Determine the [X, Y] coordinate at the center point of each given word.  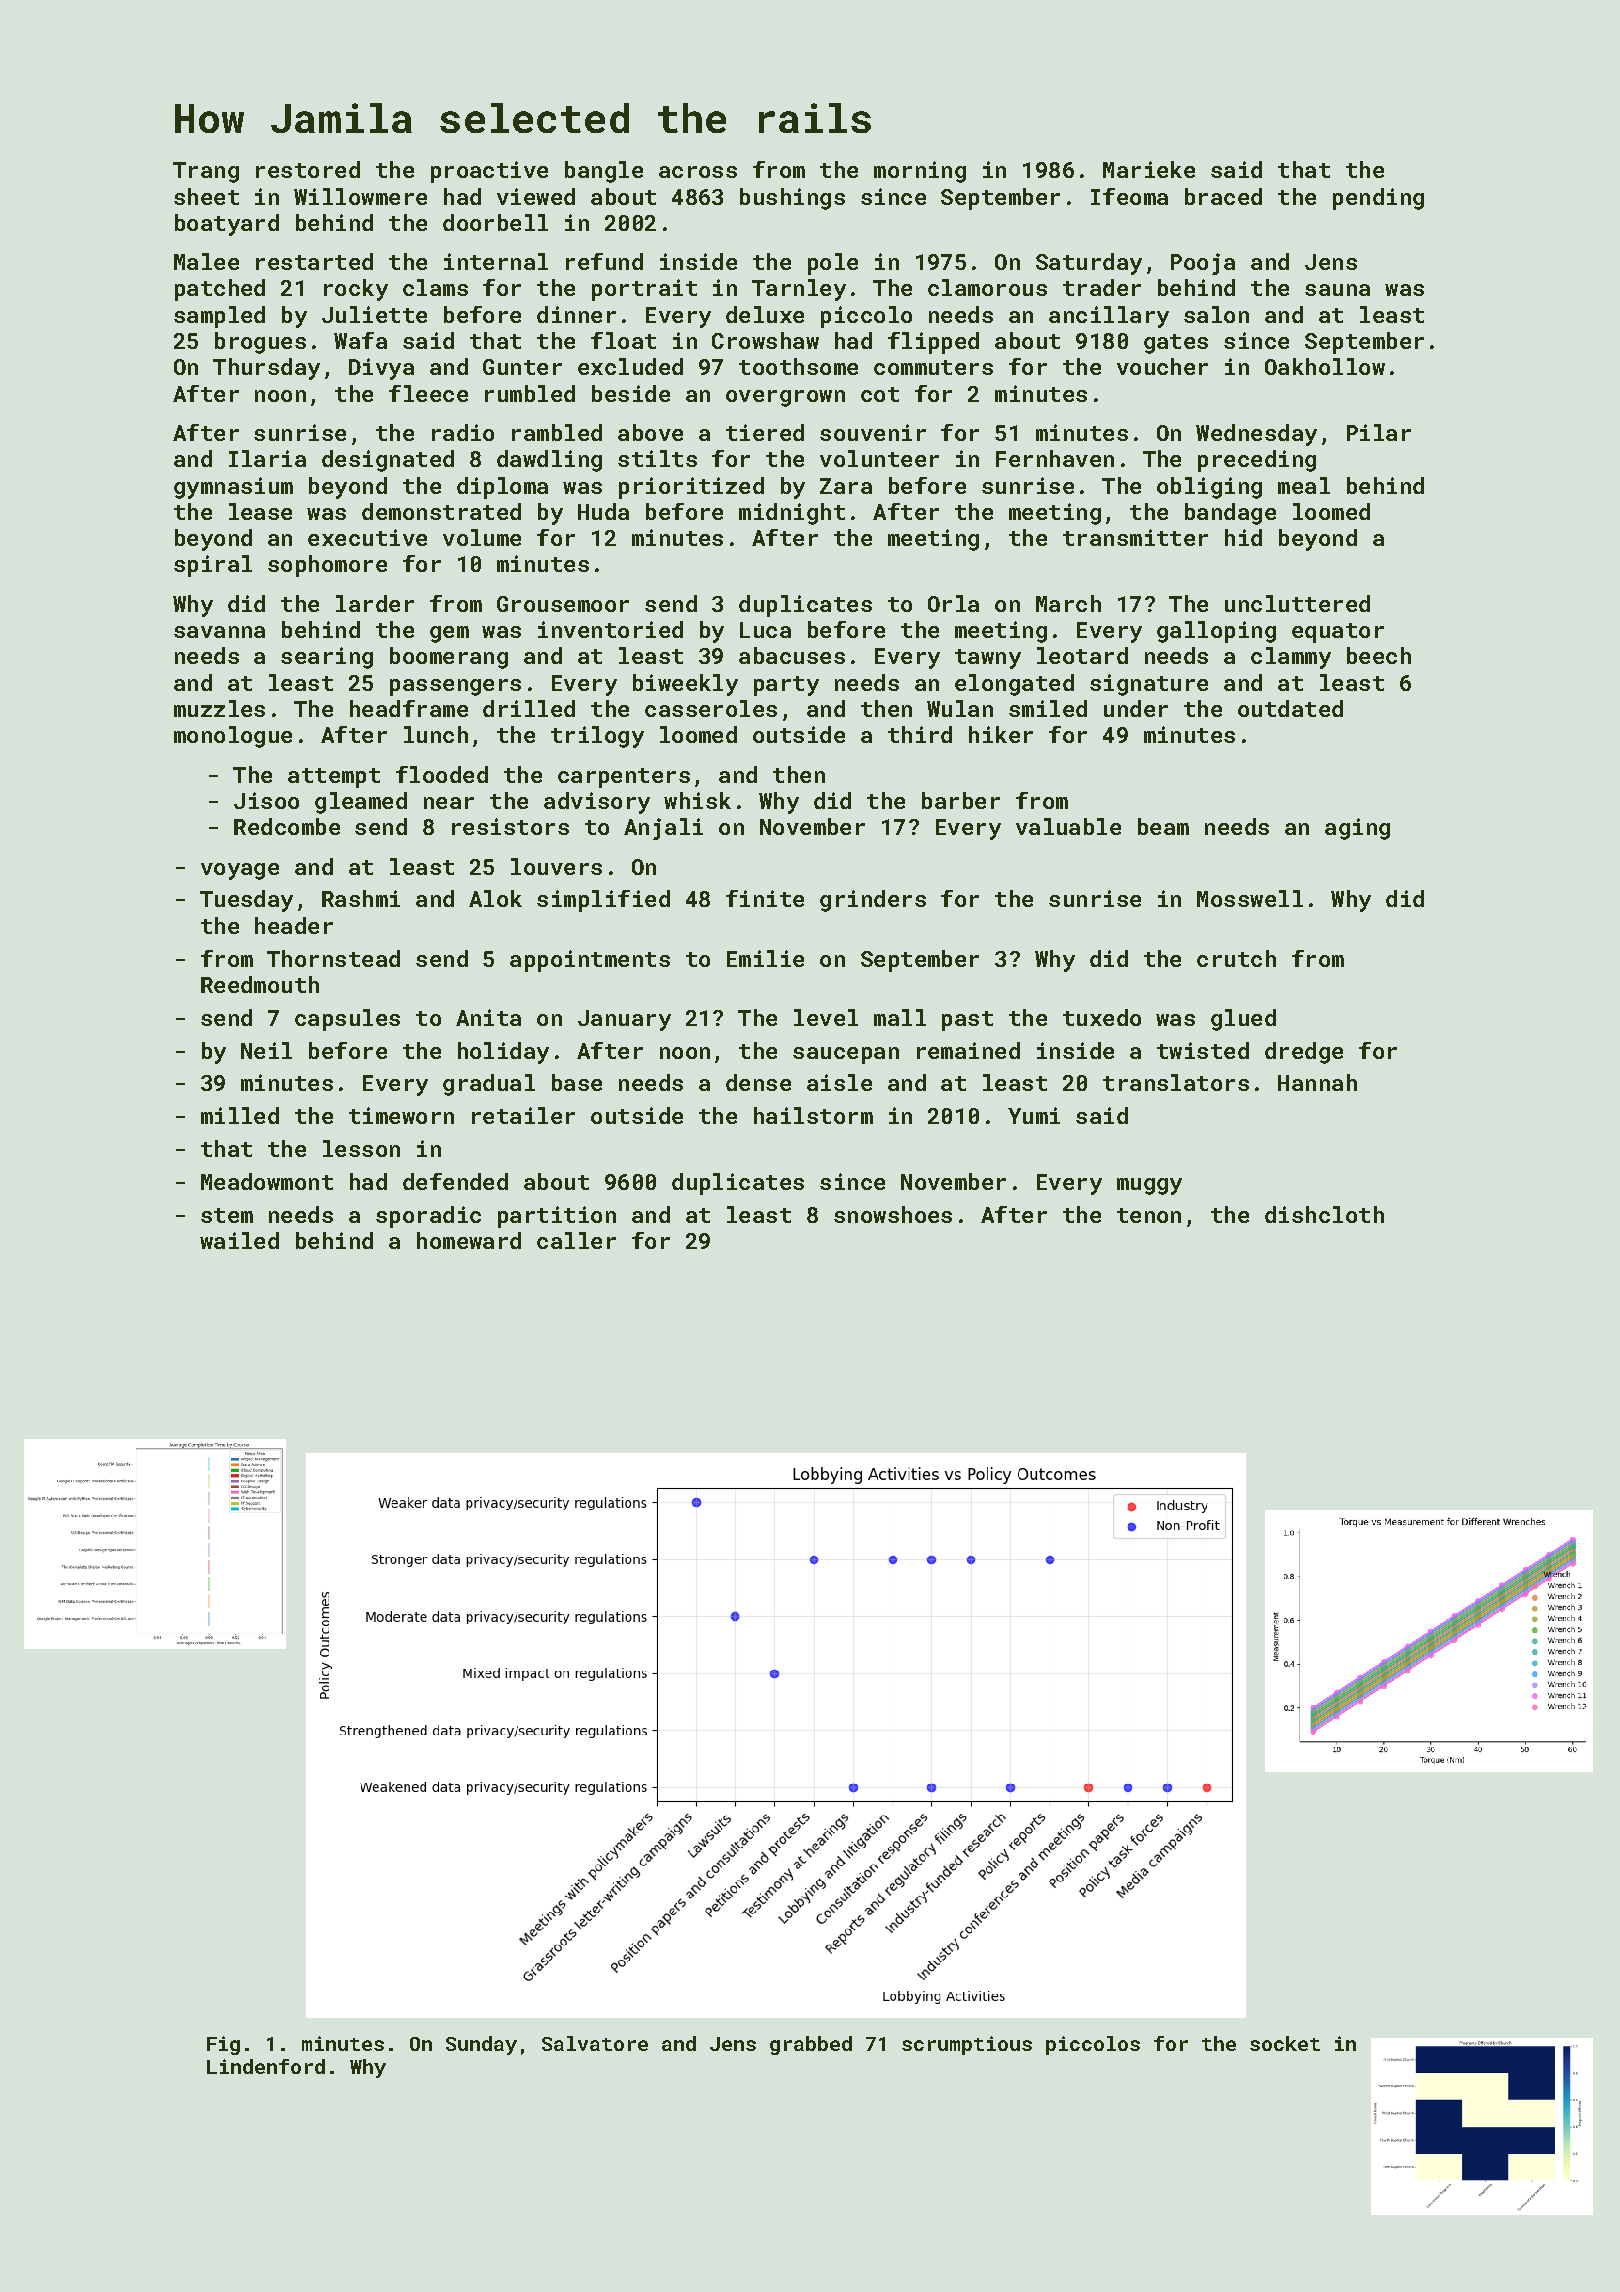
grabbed [811, 2045]
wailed [239, 1240]
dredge [1304, 1053]
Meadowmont [267, 1181]
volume [482, 537]
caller [576, 1240]
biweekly [685, 685]
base [577, 1082]
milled [240, 1115]
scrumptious [967, 2045]
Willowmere [360, 196]
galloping [1216, 632]
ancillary [1109, 317]
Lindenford [266, 2066]
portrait [644, 290]
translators [1176, 1082]
